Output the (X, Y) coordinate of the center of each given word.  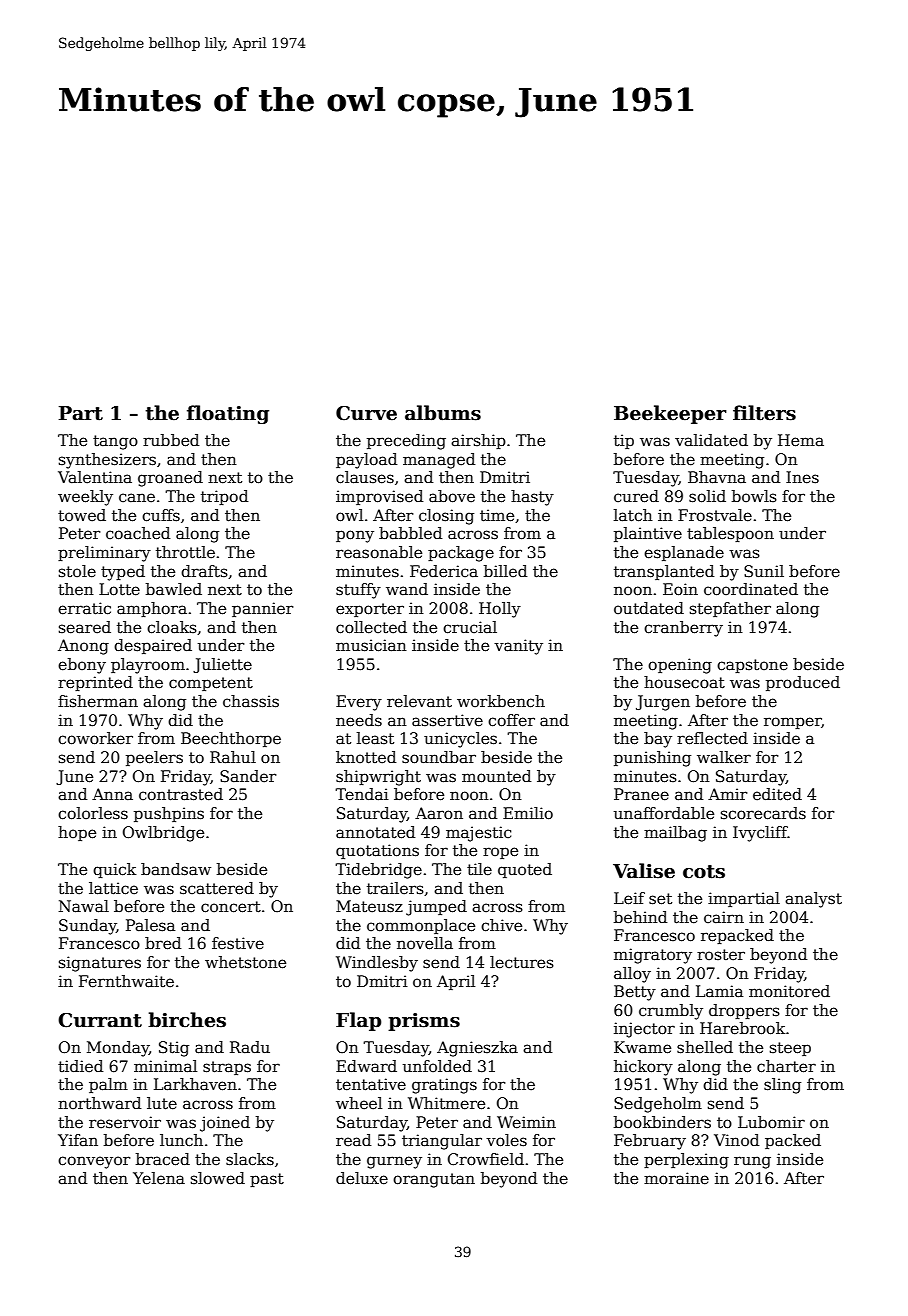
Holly (500, 610)
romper (792, 723)
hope (77, 833)
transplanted (664, 572)
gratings (444, 1086)
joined (225, 1124)
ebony (82, 666)
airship (478, 441)
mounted (496, 776)
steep (790, 1049)
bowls (754, 496)
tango (115, 442)
